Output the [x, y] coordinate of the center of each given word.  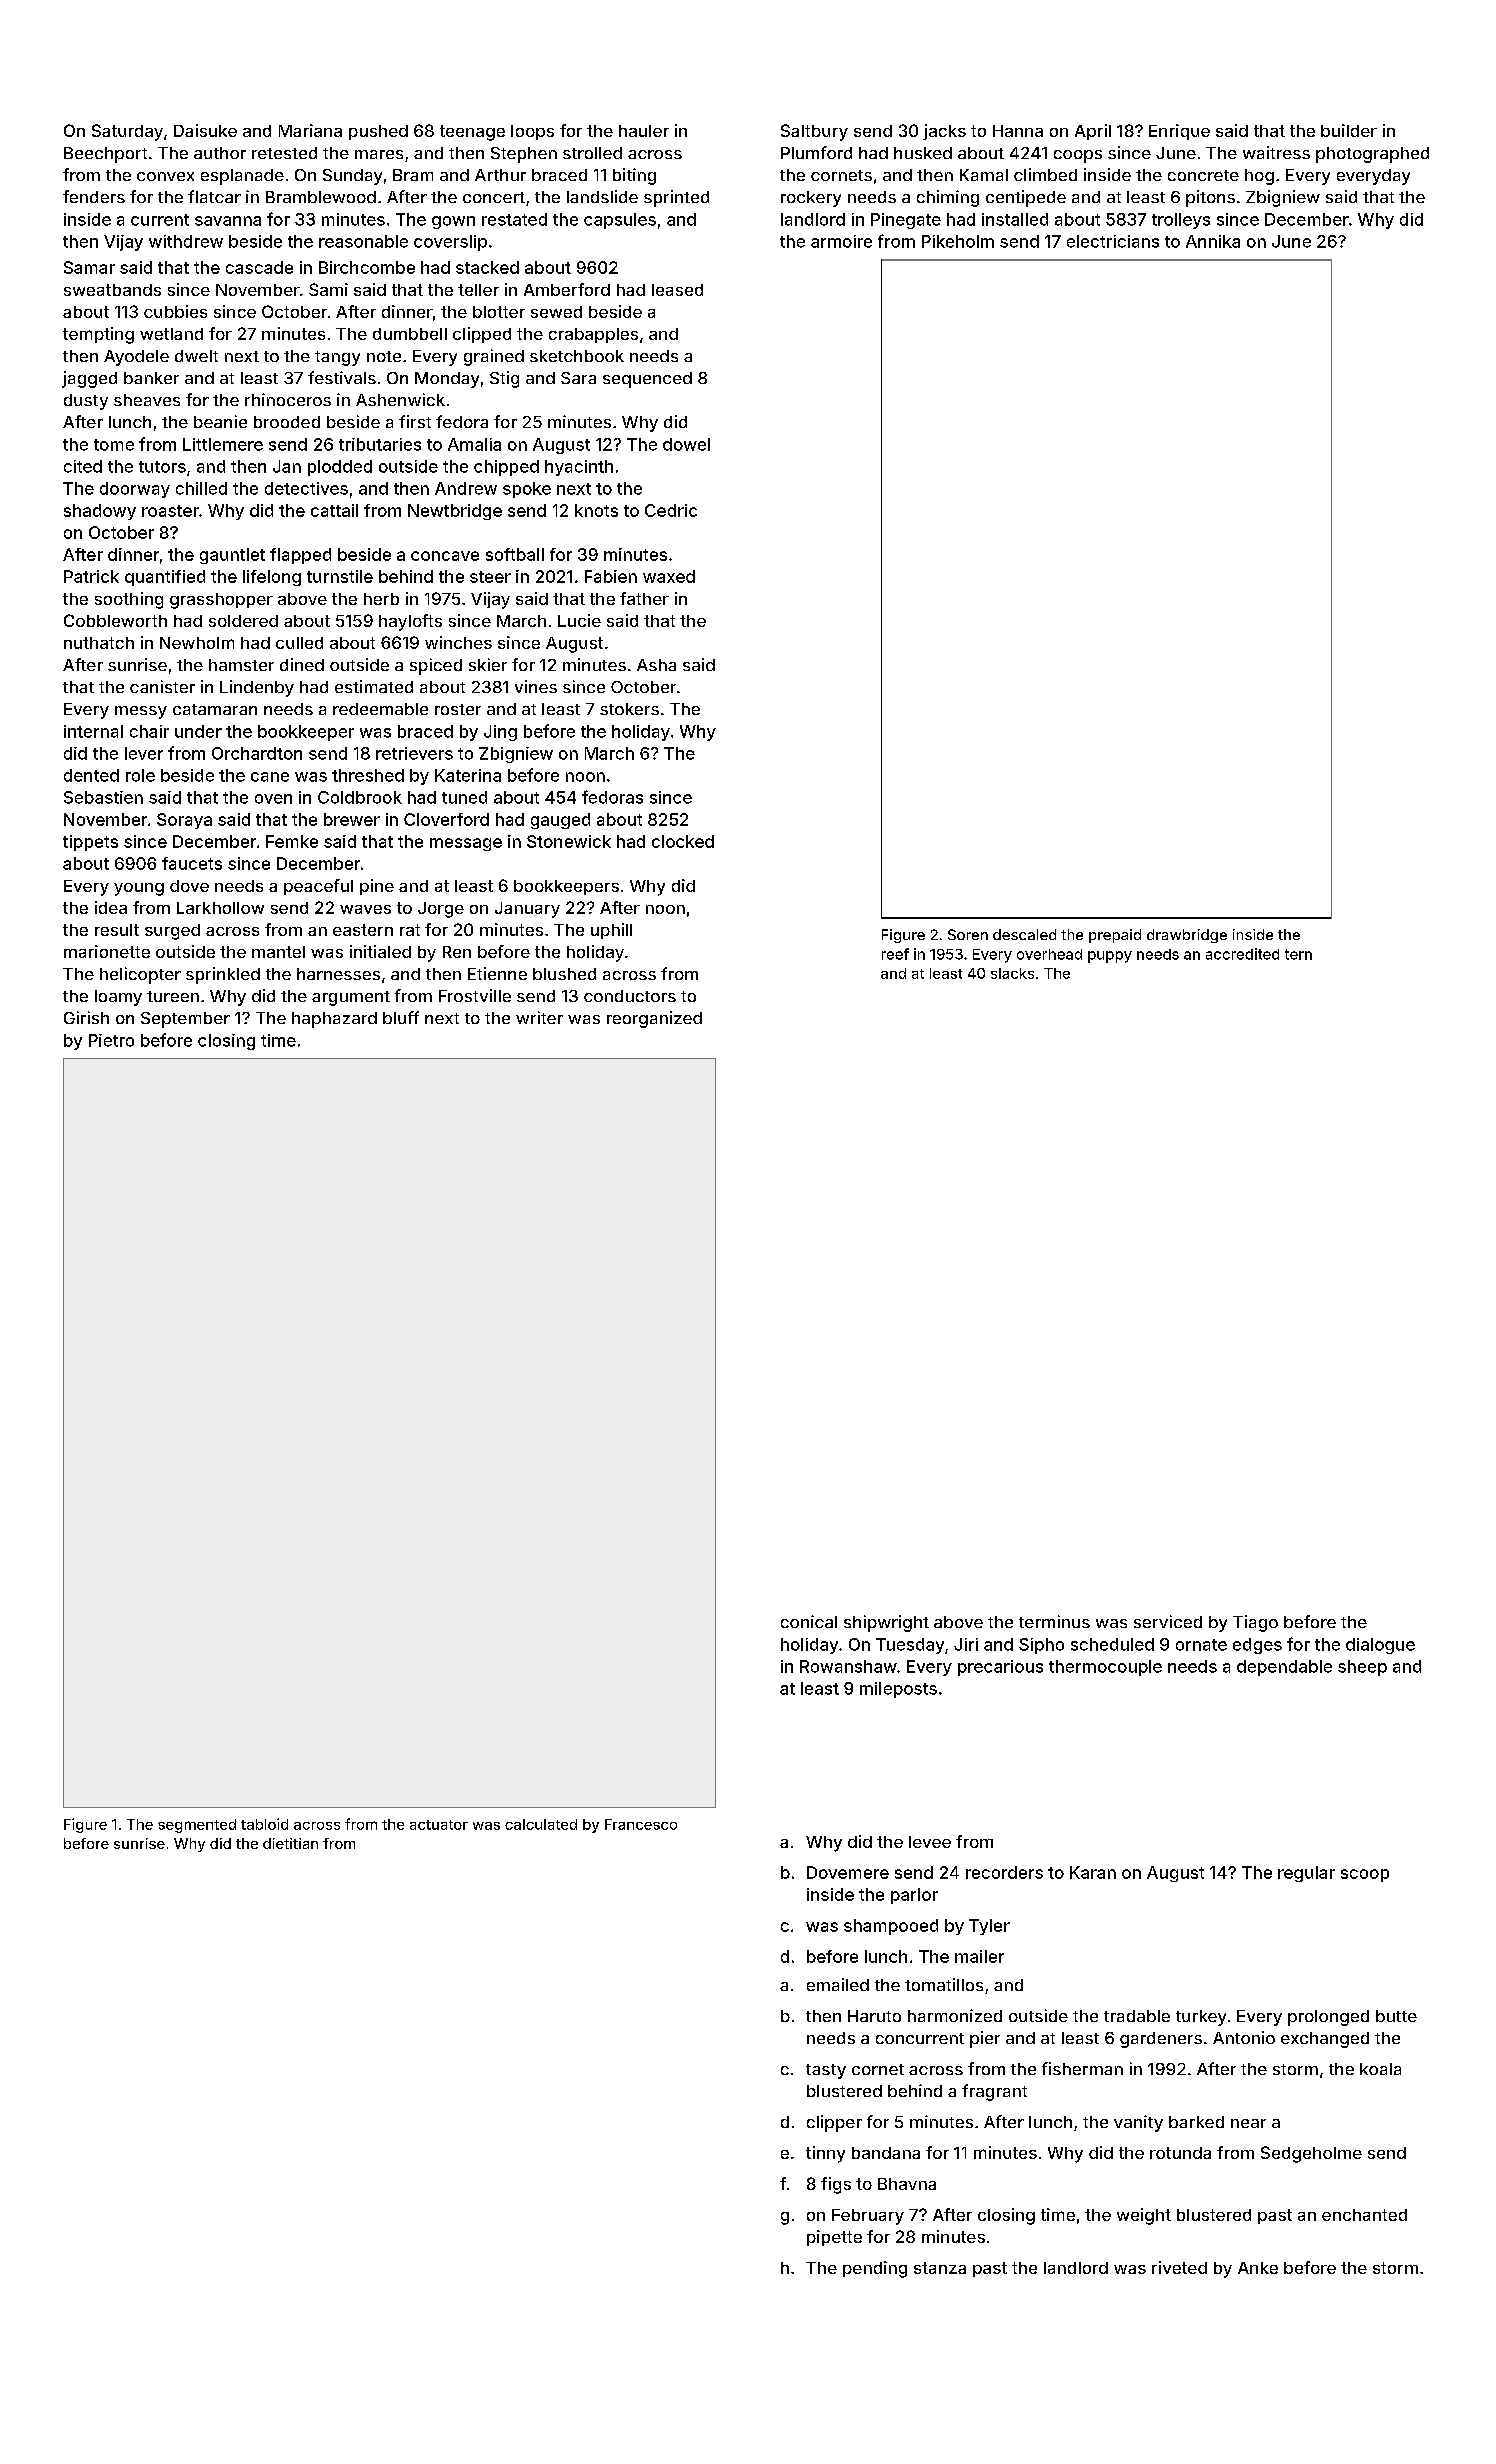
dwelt [196, 356]
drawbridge [1187, 936]
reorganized [654, 1019]
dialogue [1380, 1646]
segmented [197, 1826]
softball [515, 554]
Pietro [111, 1040]
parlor [914, 1896]
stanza [940, 2268]
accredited [1242, 954]
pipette [834, 2238]
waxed [669, 576]
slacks [1012, 973]
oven [273, 799]
